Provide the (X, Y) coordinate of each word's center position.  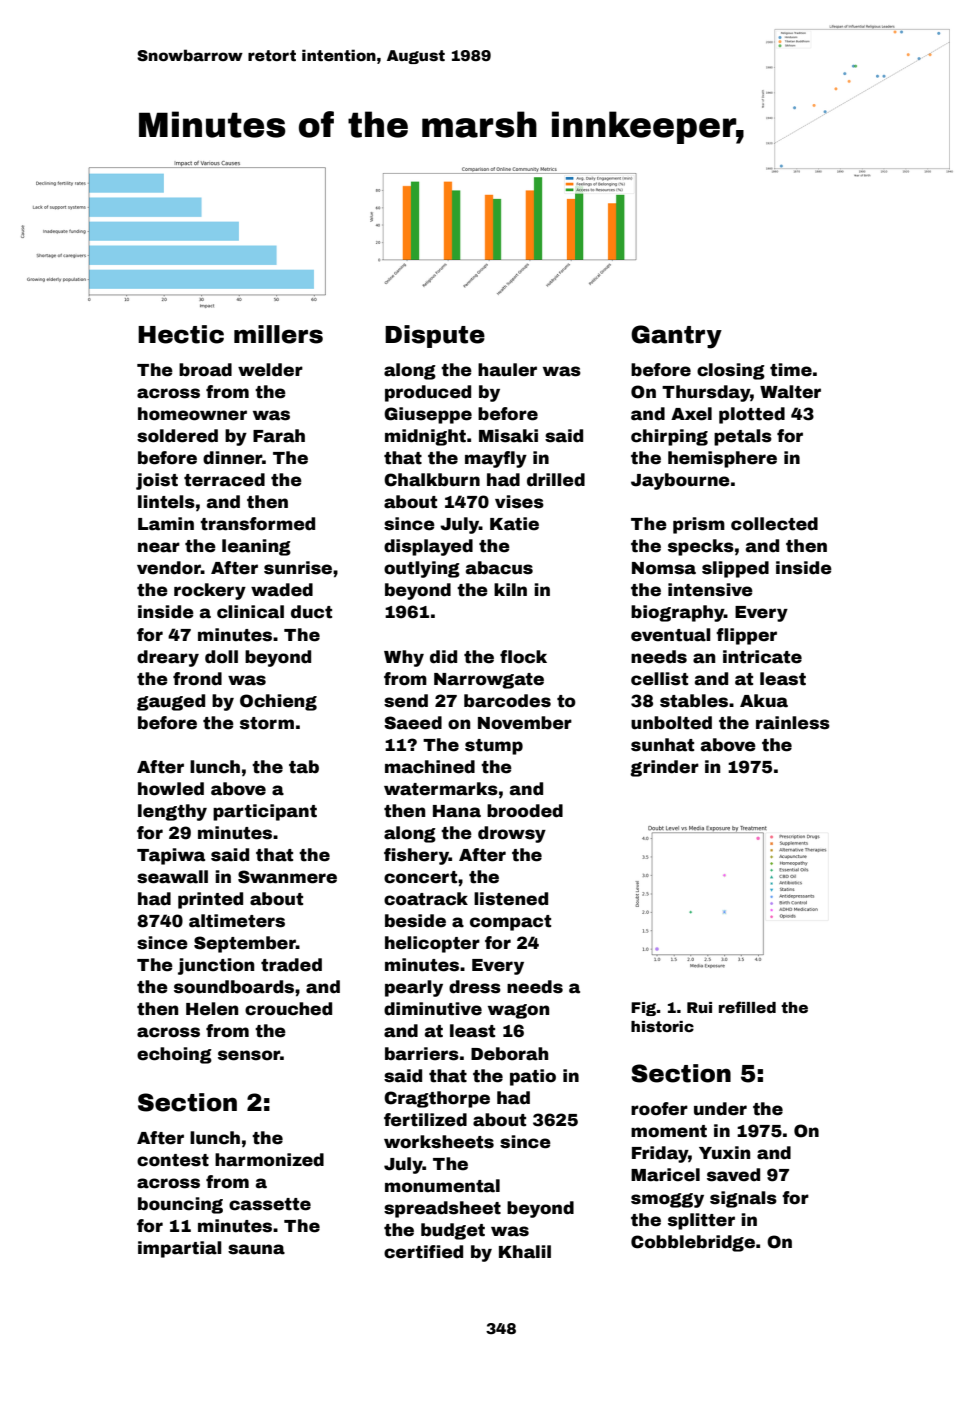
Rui (699, 1007)
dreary (168, 658)
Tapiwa (171, 856)
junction (216, 966)
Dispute (435, 336)
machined (430, 767)
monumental (442, 1186)
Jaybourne (680, 481)
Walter (790, 392)
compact (510, 923)
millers (278, 334)
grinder (664, 768)
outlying (422, 569)
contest (173, 1160)
